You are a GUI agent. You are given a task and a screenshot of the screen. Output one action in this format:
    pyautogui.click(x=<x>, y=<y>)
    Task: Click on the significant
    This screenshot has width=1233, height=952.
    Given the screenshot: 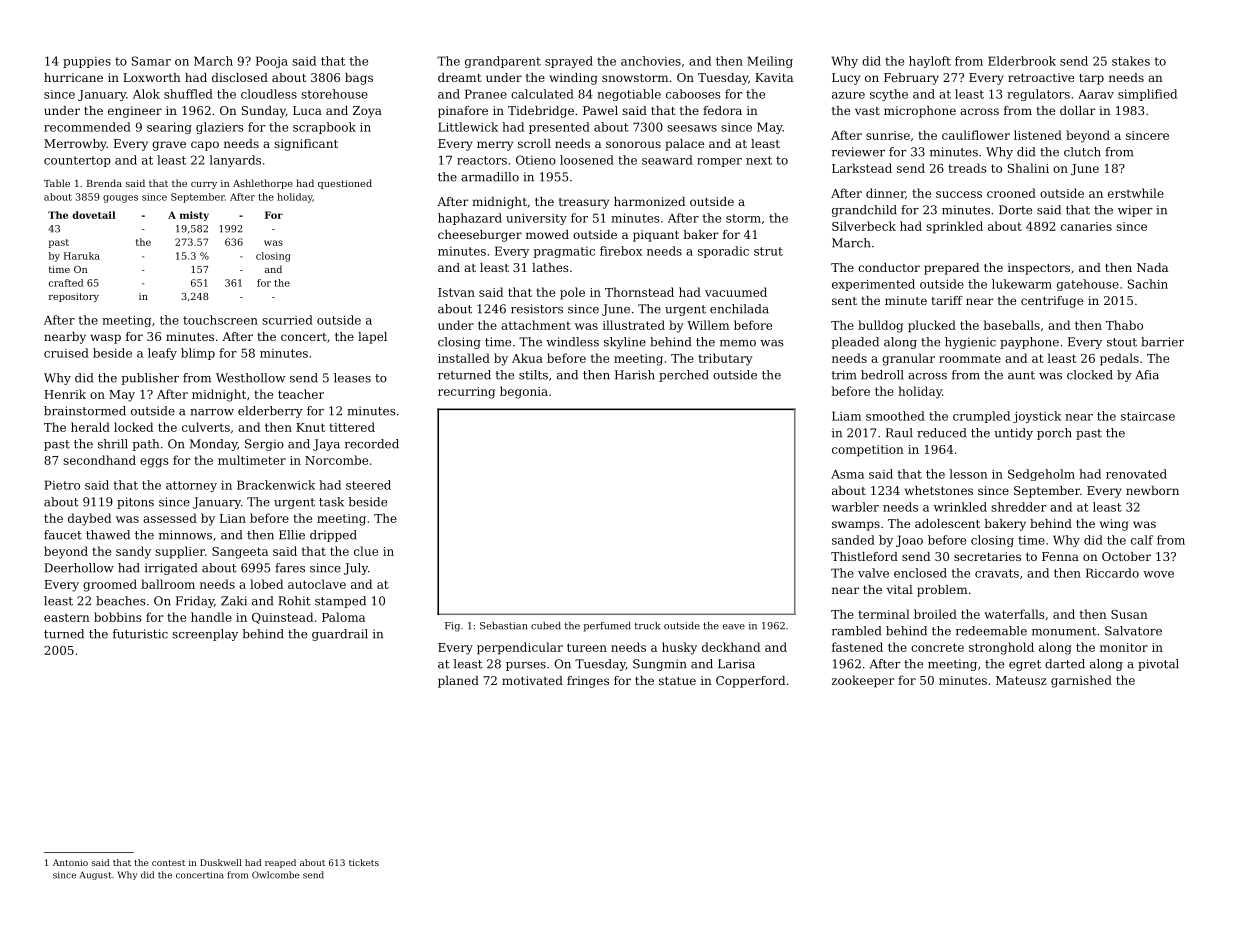 What is the action you would take?
    pyautogui.click(x=306, y=145)
